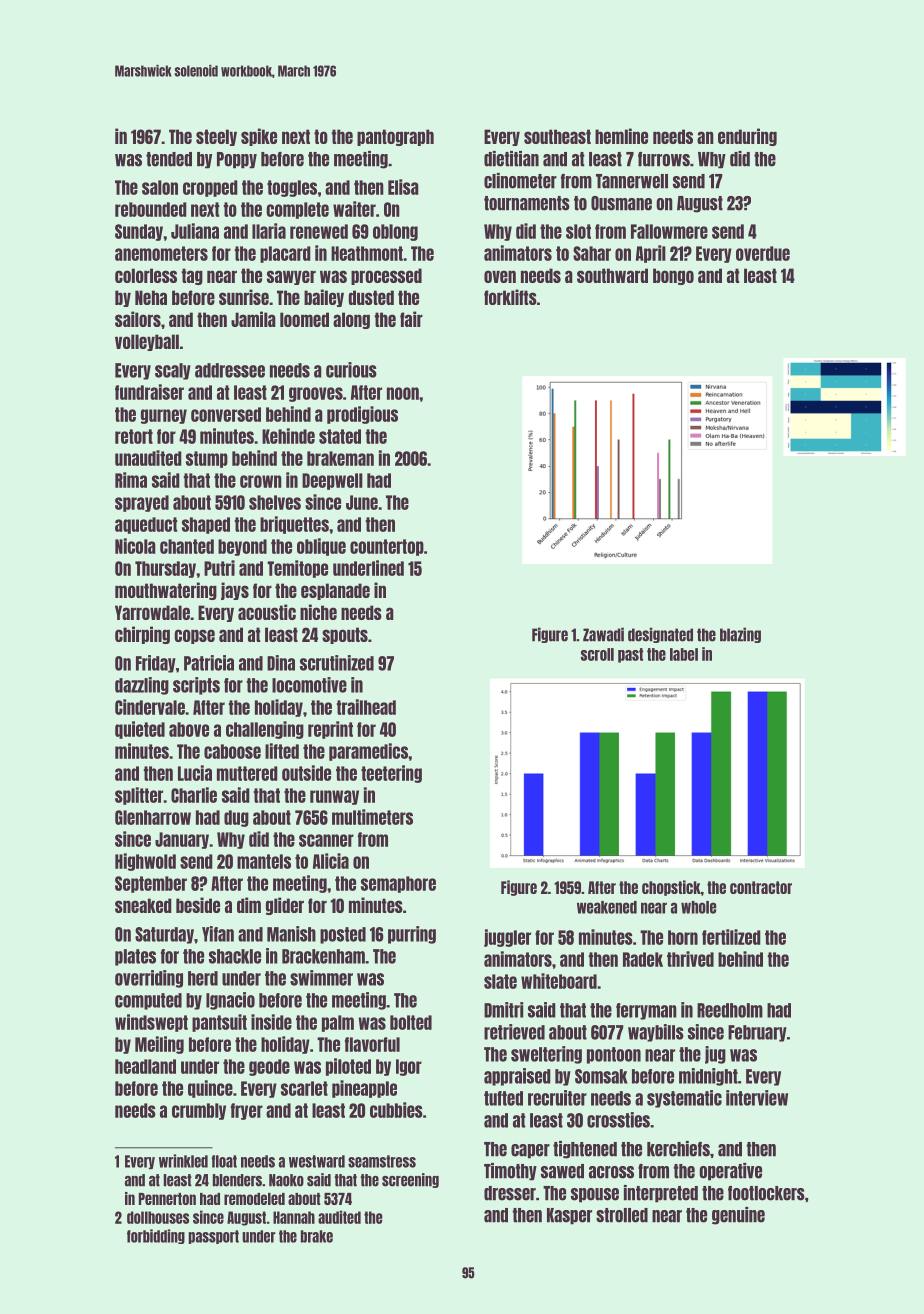 The width and height of the image is (924, 1314). Describe the element at coordinates (395, 137) in the image. I see `pantograph` at that location.
